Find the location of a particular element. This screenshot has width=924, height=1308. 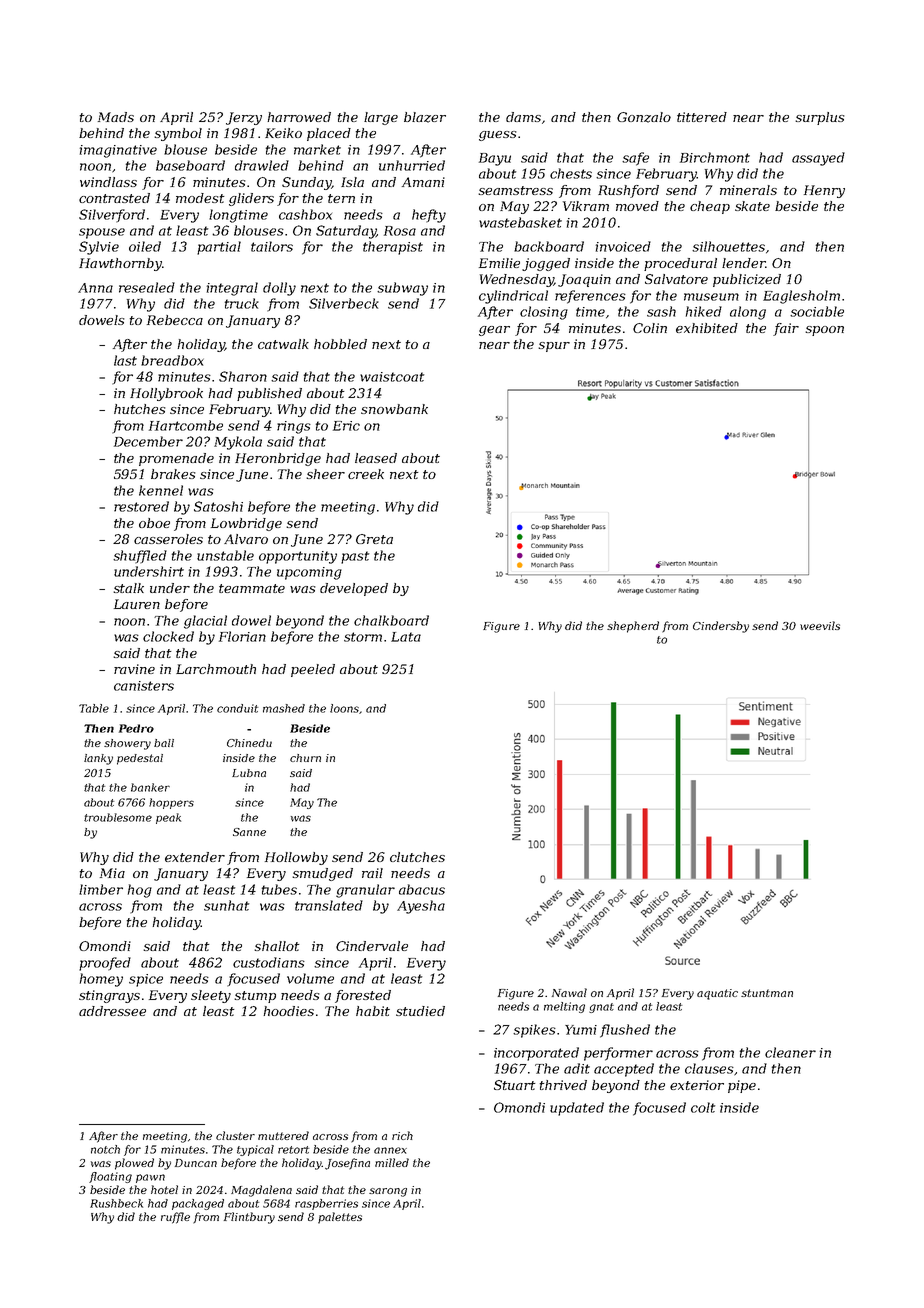

wastebasket is located at coordinates (520, 222).
